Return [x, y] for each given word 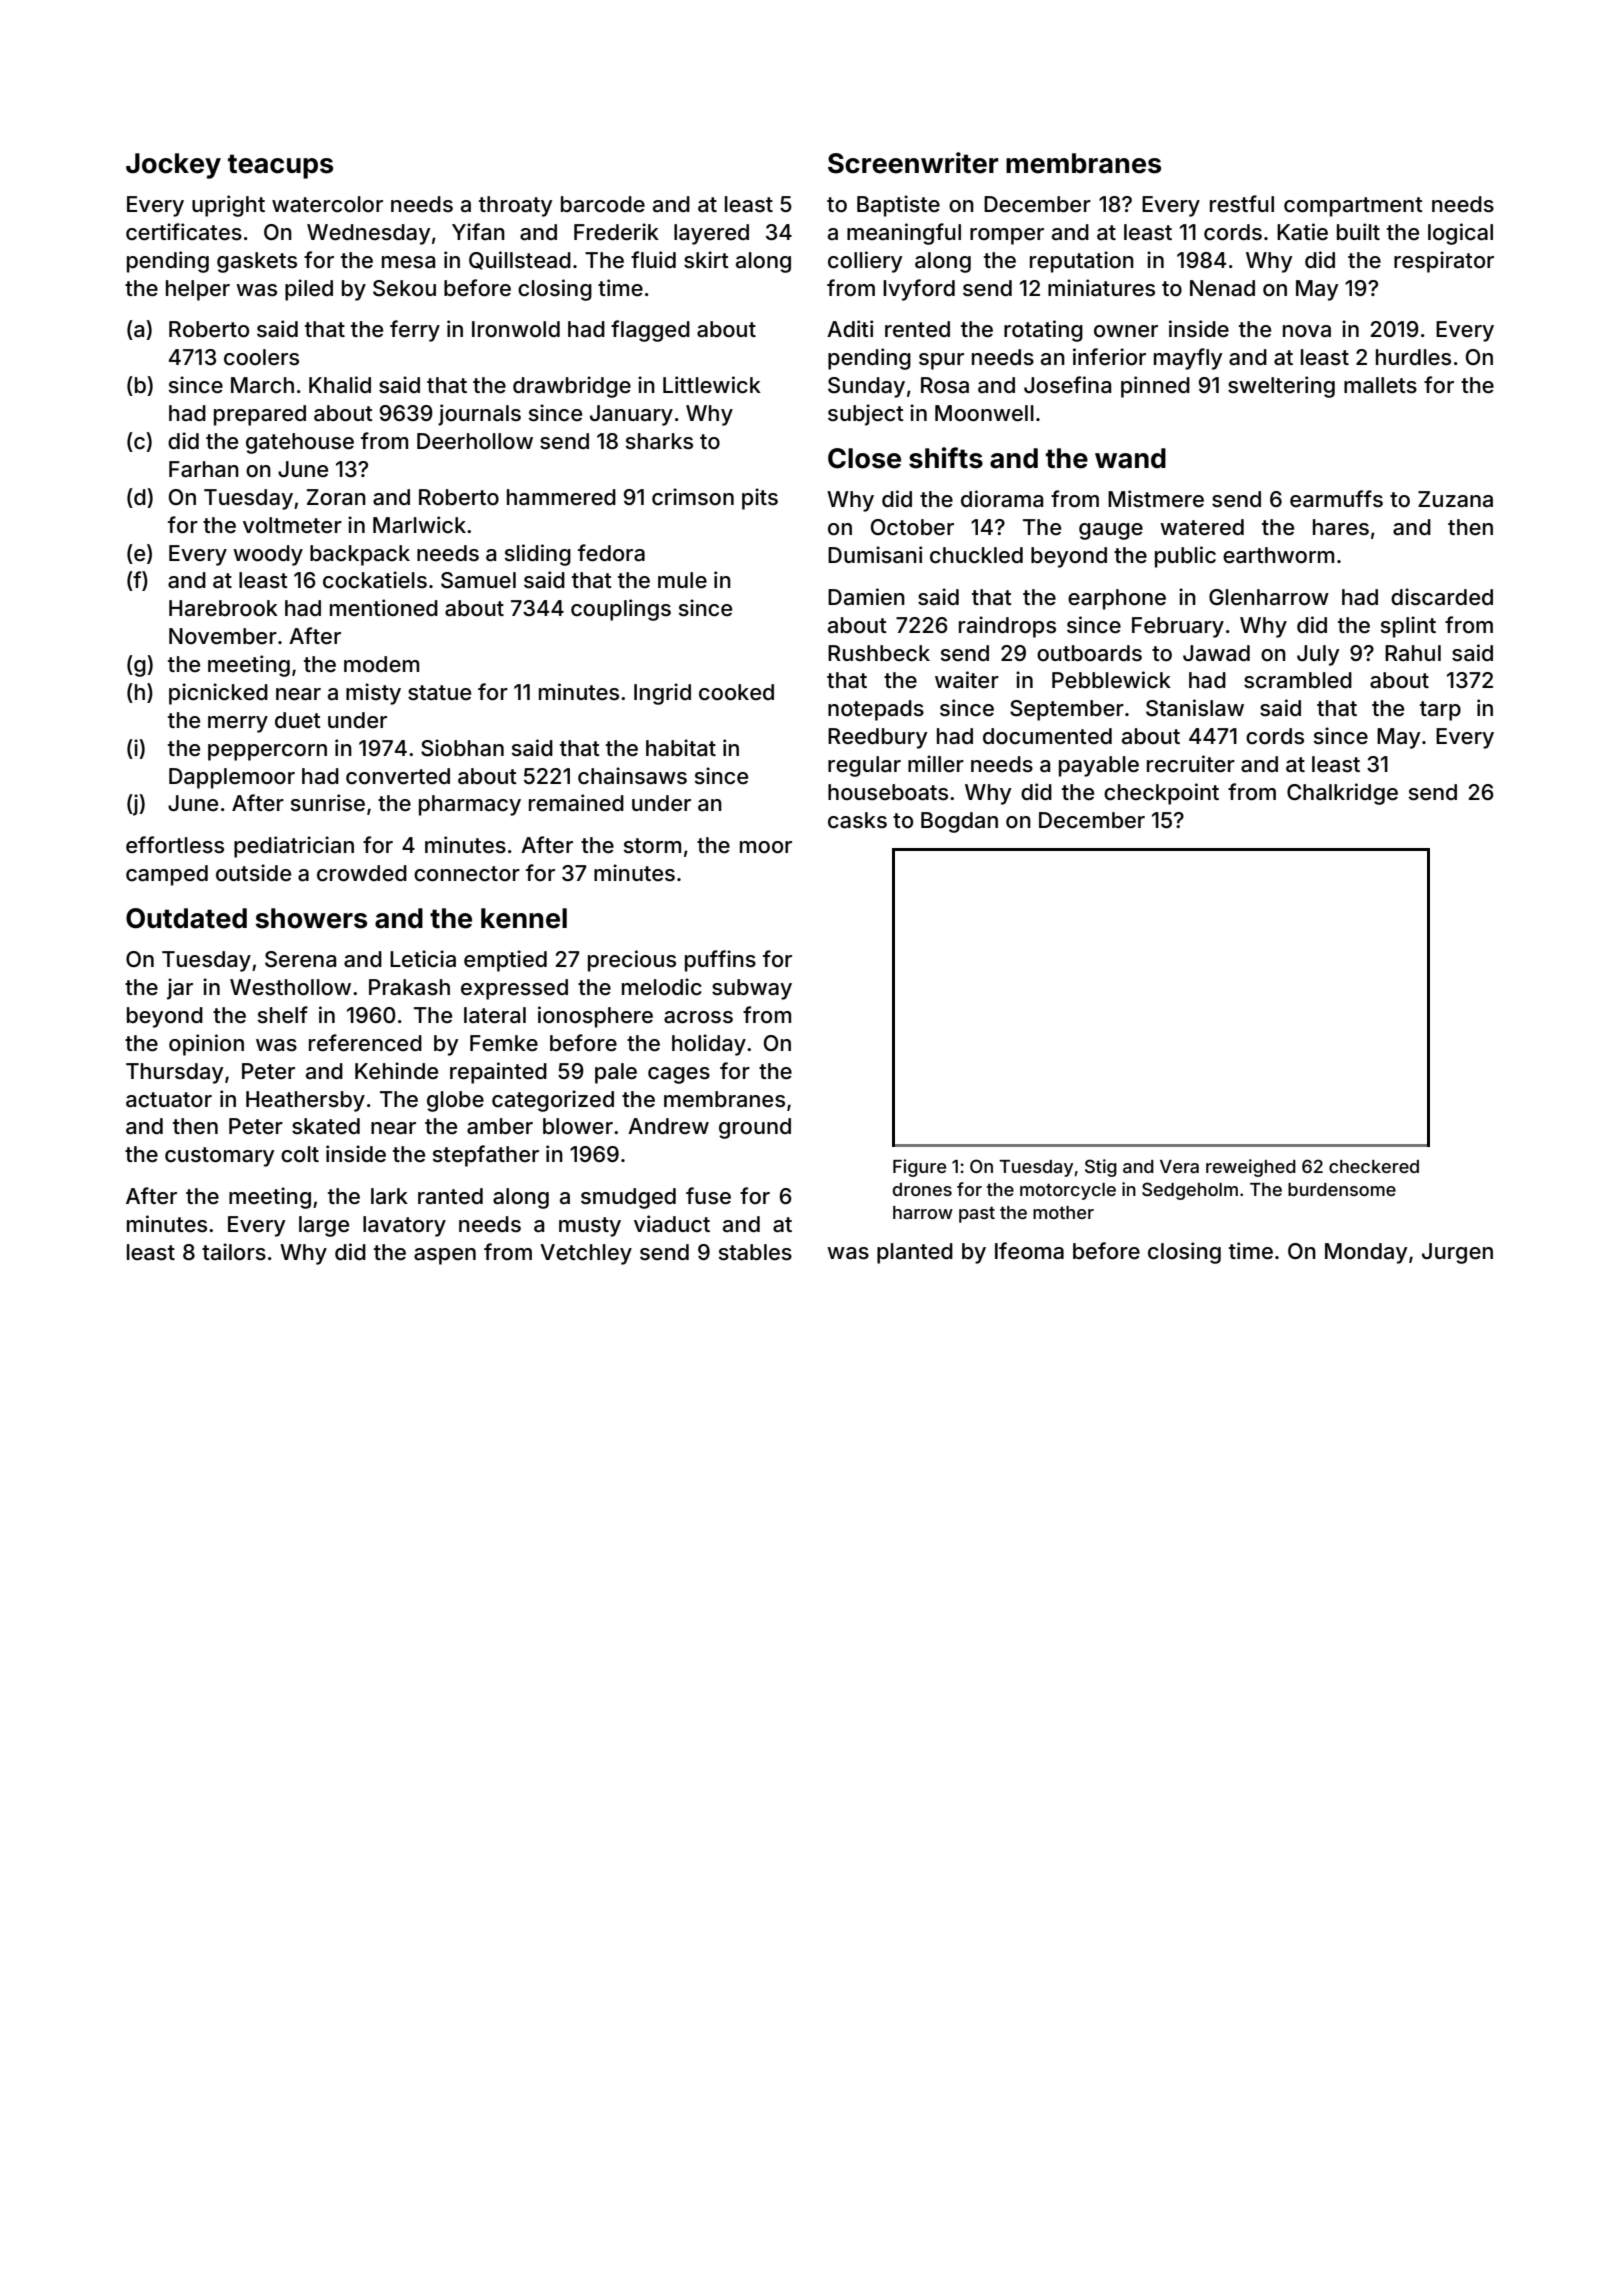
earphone [1117, 599]
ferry [415, 331]
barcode [603, 204]
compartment [1353, 207]
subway [752, 989]
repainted [498, 1073]
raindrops [1007, 627]
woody [268, 555]
